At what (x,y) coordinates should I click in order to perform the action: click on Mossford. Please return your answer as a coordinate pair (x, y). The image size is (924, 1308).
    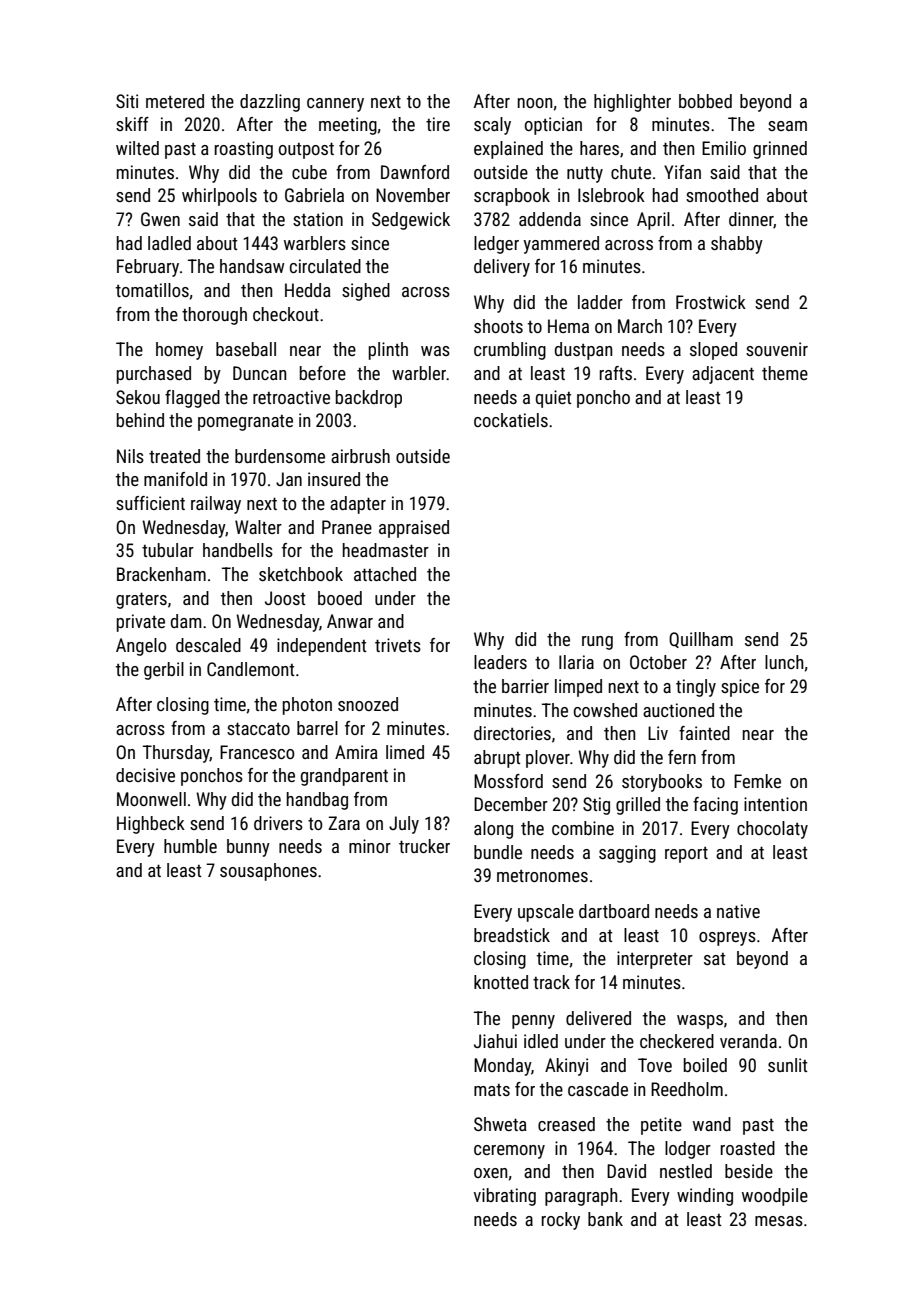
    Looking at the image, I should click on (508, 781).
